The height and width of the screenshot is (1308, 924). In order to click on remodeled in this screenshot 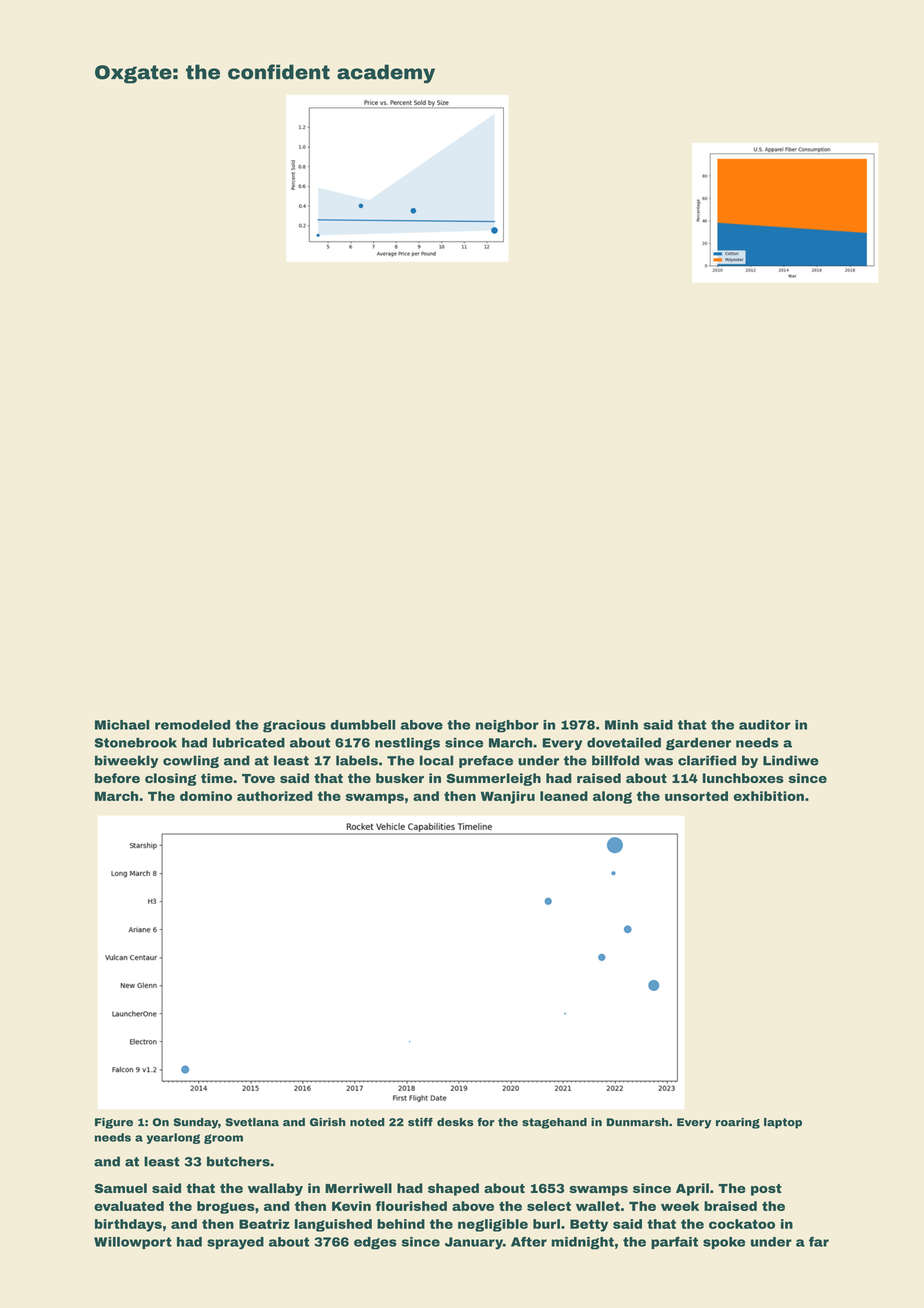, I will do `click(192, 725)`.
